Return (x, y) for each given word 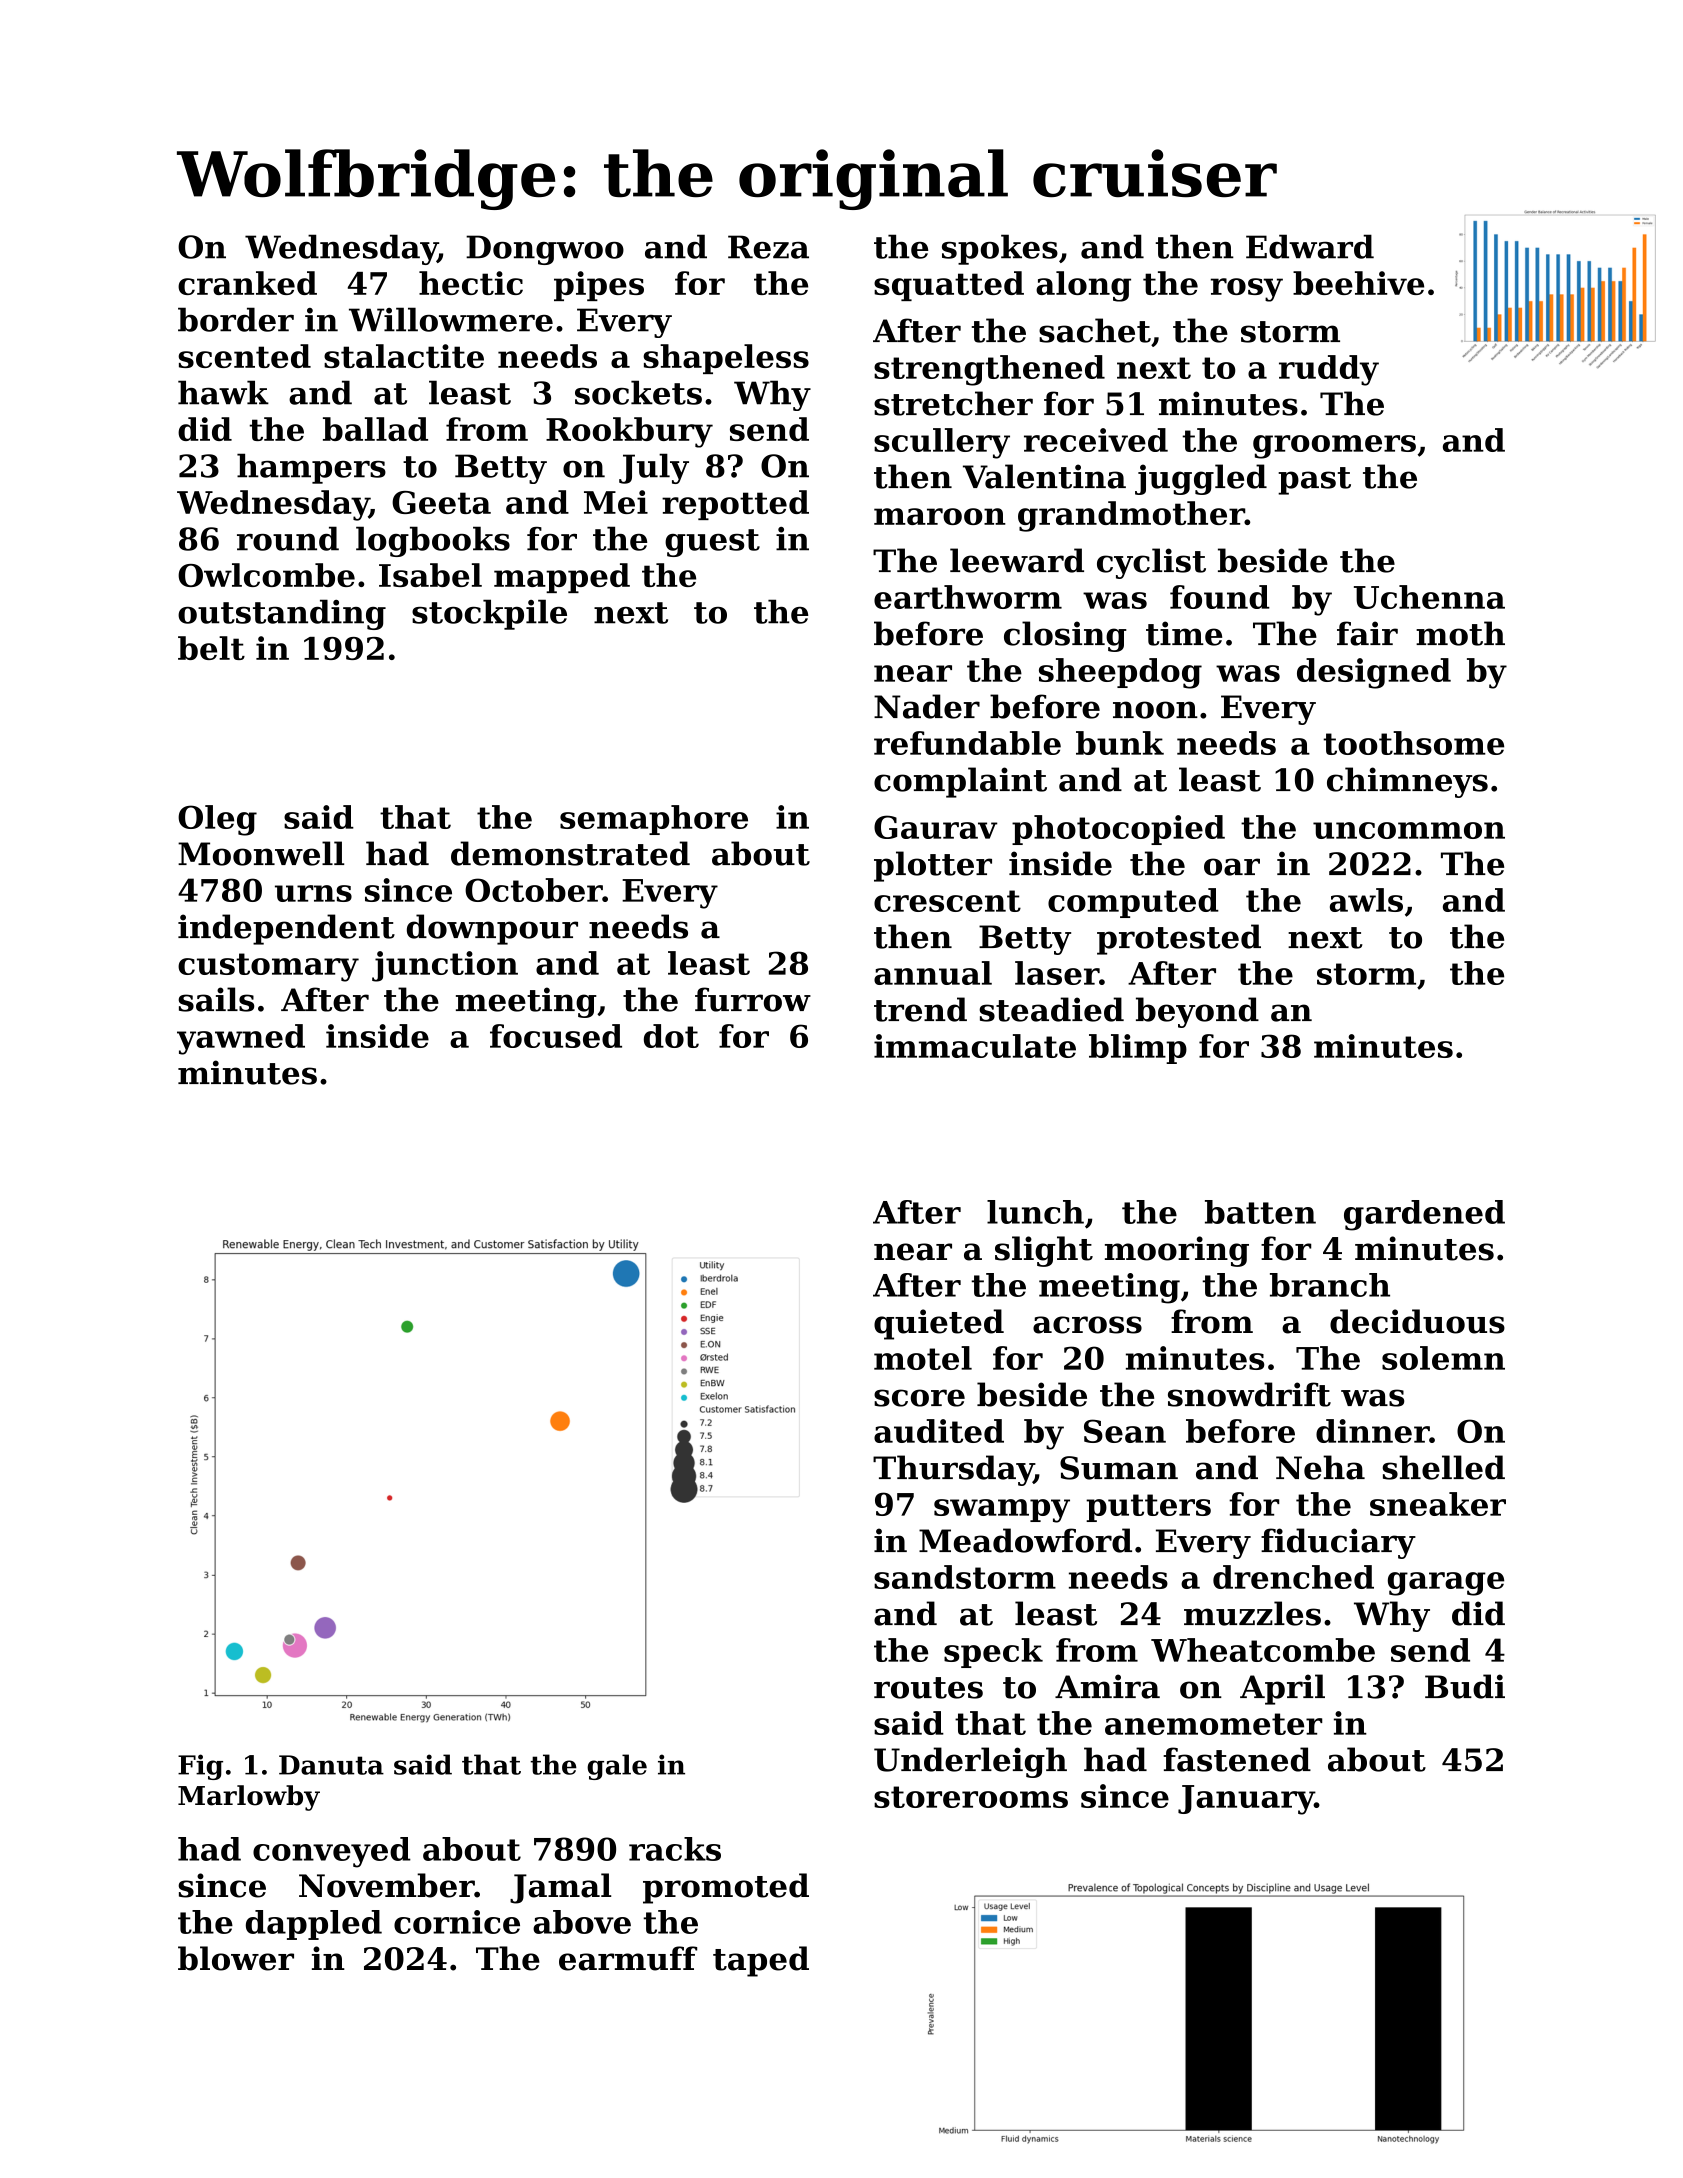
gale (617, 1767)
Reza (768, 247)
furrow (753, 999)
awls (1366, 900)
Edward (1310, 246)
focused (556, 1036)
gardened (1424, 1215)
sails (216, 999)
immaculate (975, 1046)
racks (675, 1849)
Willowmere (451, 319)
